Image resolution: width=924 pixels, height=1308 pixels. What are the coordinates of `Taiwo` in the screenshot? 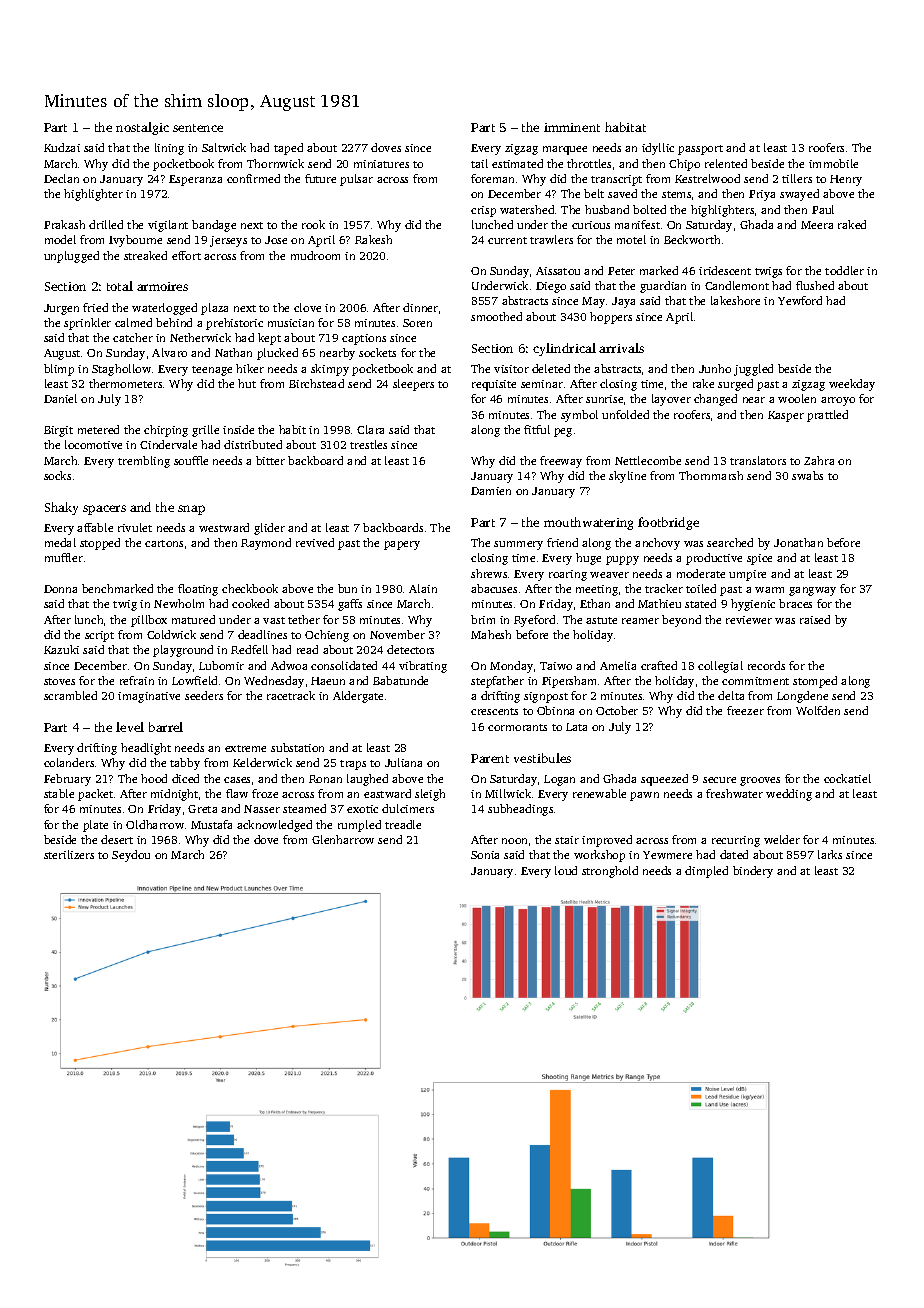 It's located at (556, 666).
